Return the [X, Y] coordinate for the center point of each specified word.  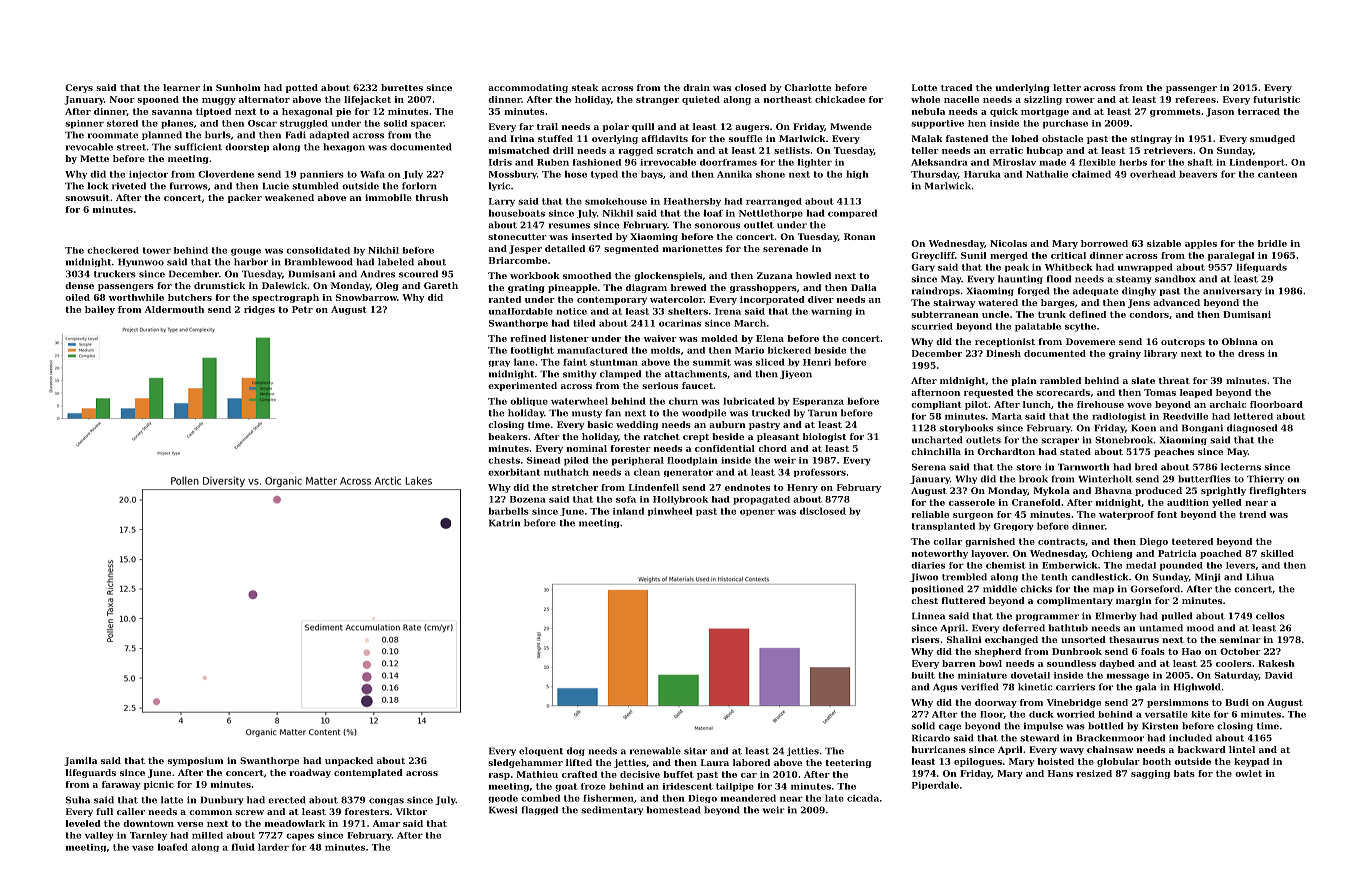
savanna [172, 112]
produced [1158, 491]
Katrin [504, 523]
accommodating [528, 88]
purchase [1065, 124]
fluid [243, 847]
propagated [761, 500]
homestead [674, 810]
